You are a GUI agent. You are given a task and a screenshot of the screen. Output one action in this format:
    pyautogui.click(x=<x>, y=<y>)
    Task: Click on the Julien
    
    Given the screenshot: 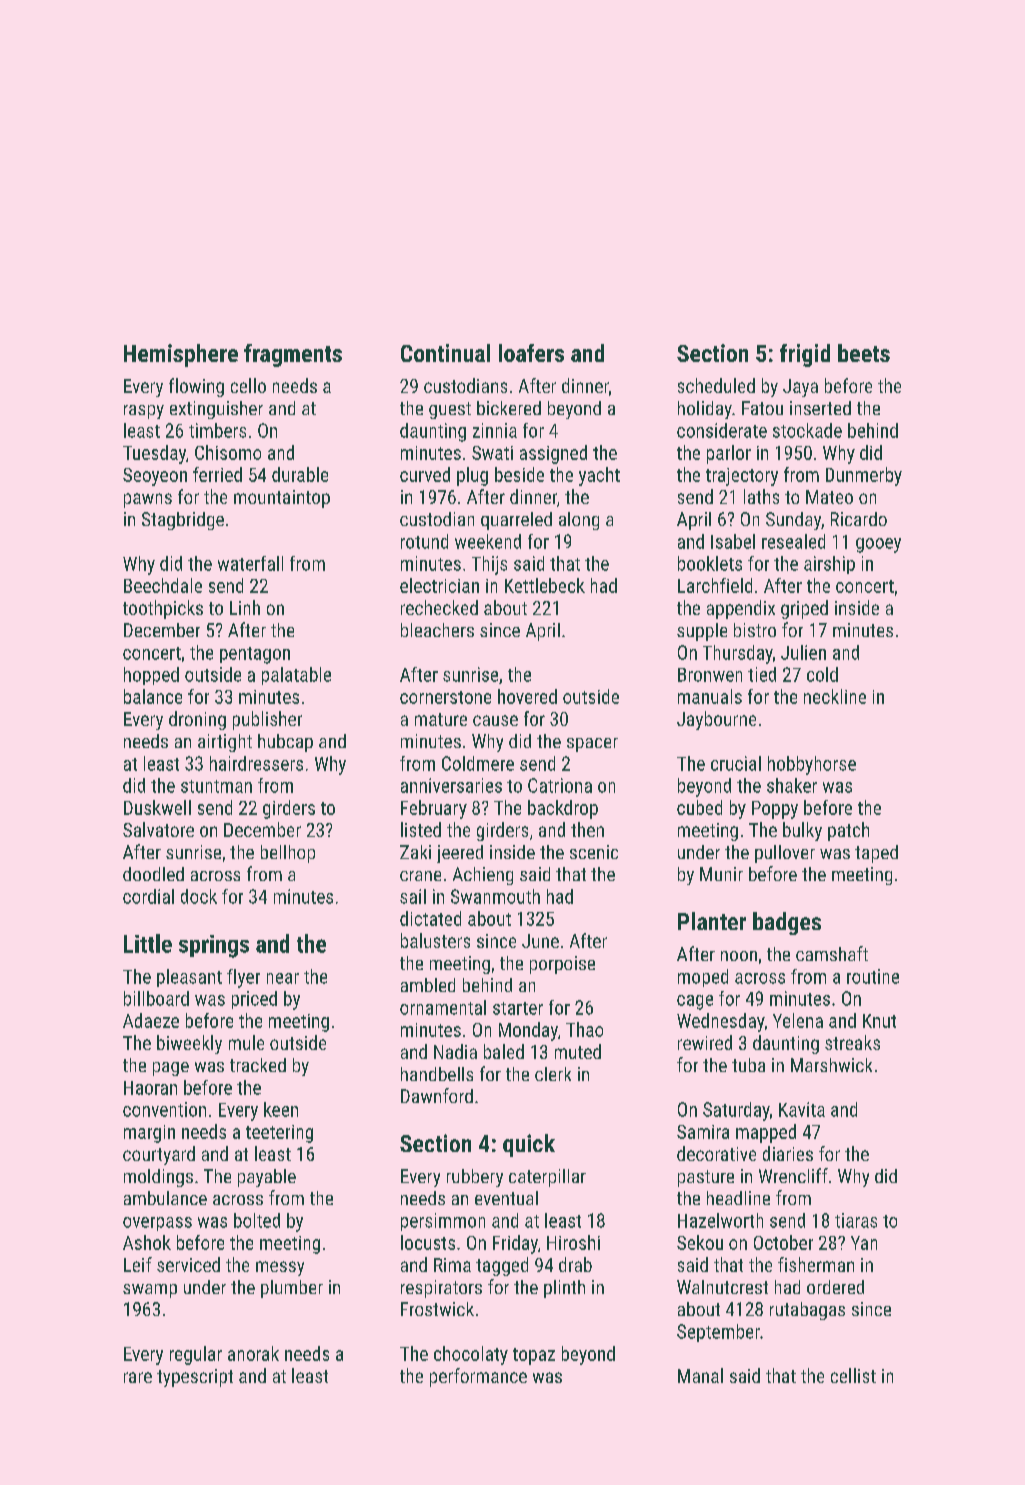 What is the action you would take?
    pyautogui.click(x=803, y=652)
